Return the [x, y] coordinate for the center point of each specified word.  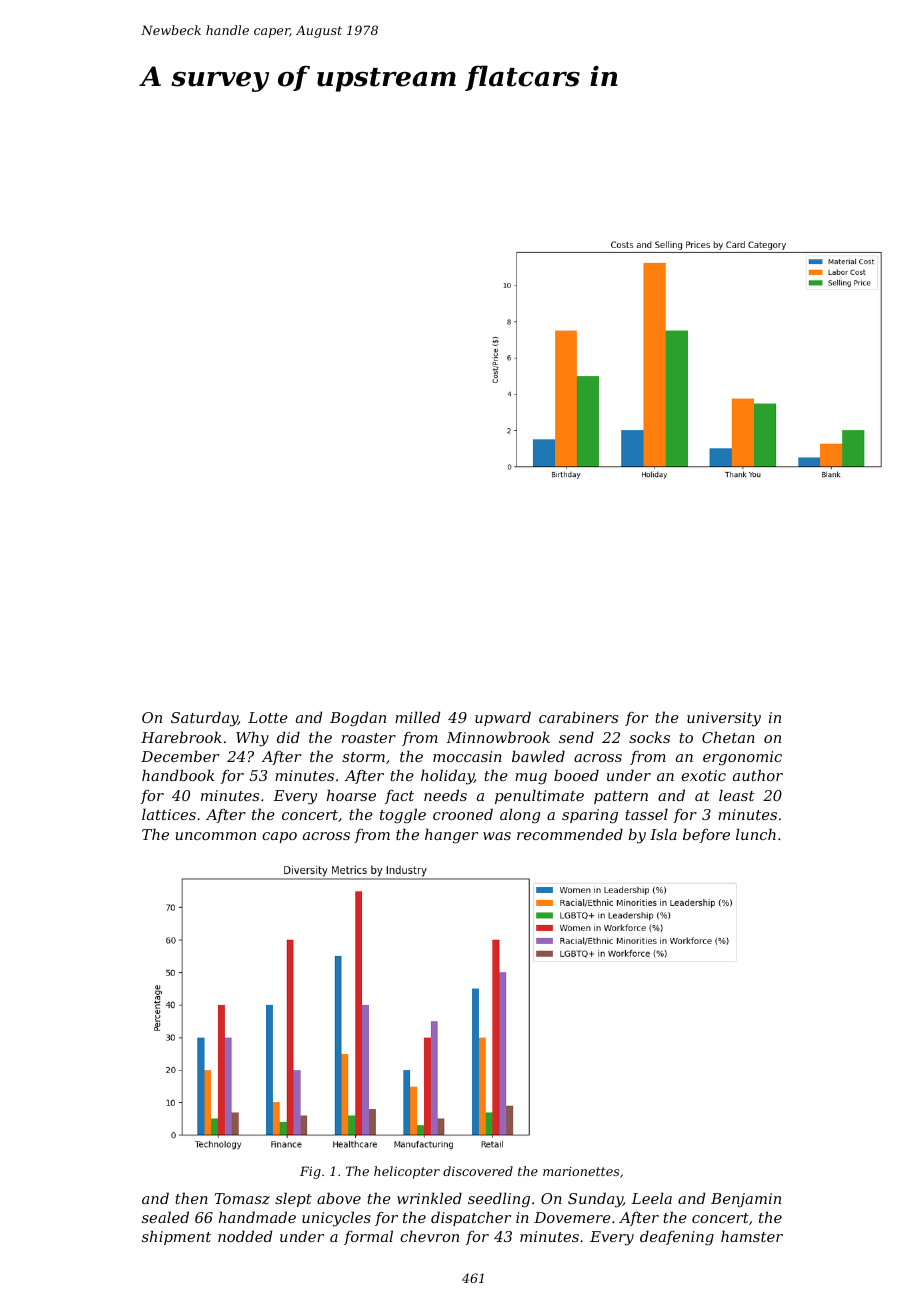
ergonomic [742, 758]
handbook [178, 775]
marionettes [581, 1171]
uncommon [215, 836]
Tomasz [242, 1199]
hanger [451, 836]
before [706, 835]
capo [279, 837]
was [497, 836]
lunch [756, 834]
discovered [478, 1171]
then [191, 1198]
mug [531, 778]
